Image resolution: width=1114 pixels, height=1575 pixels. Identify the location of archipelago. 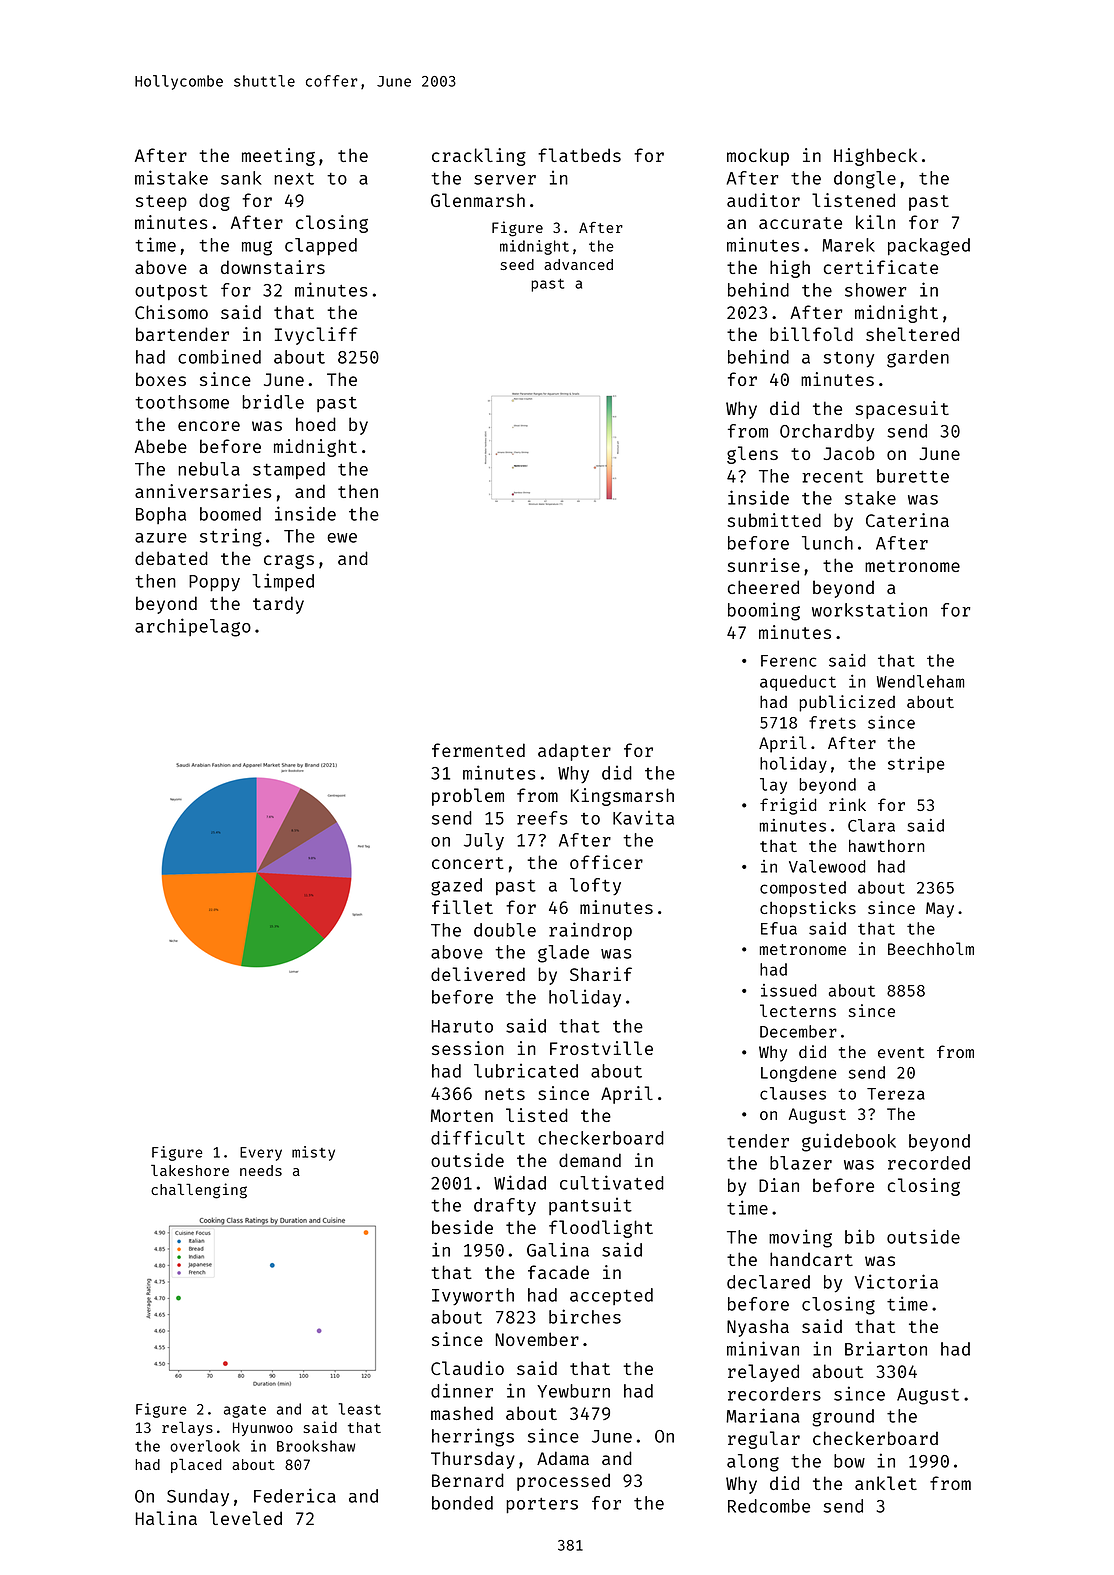
(193, 627).
